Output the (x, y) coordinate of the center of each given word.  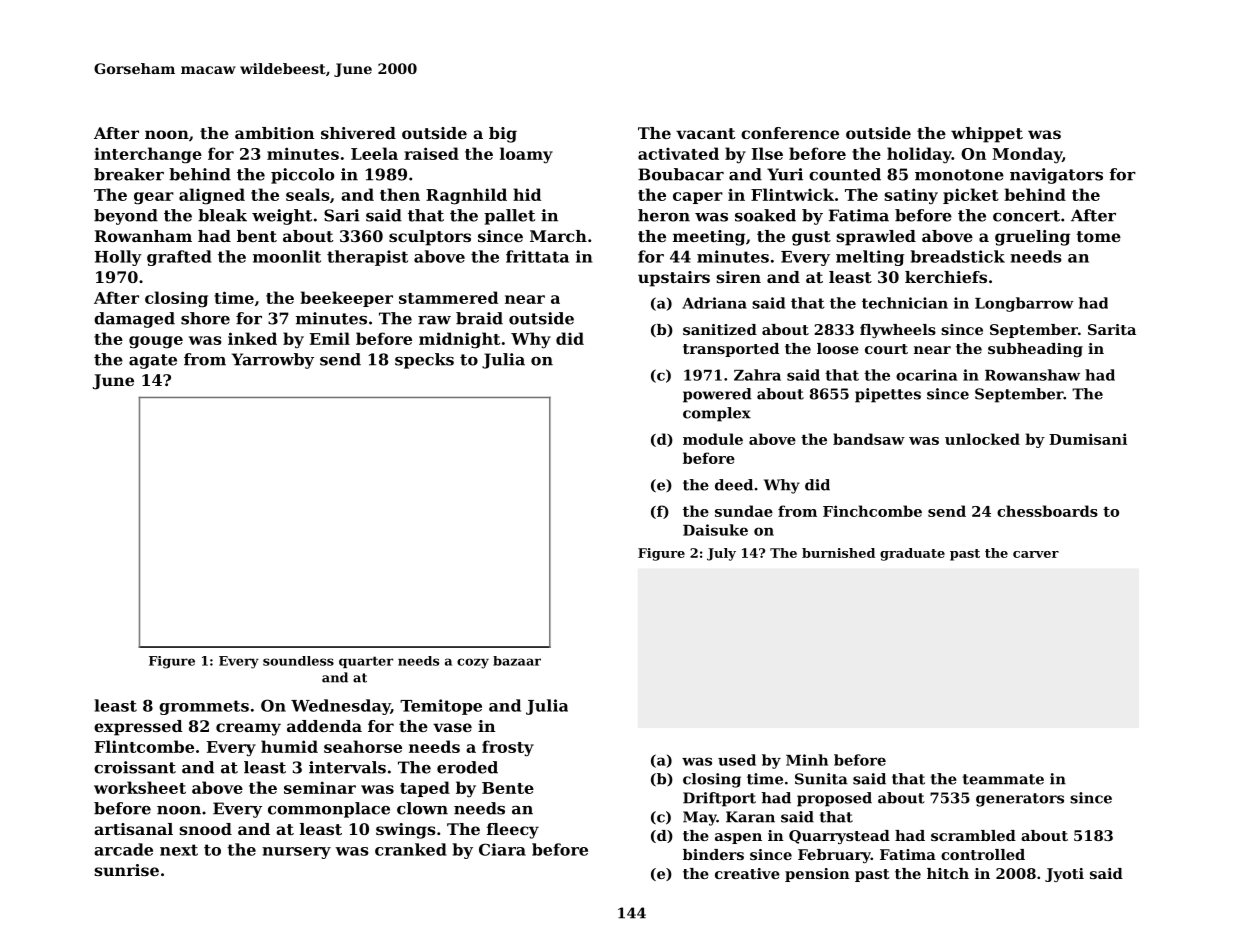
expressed (138, 728)
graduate (912, 554)
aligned (212, 196)
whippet (987, 135)
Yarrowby (273, 361)
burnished (838, 553)
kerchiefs (946, 277)
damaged (134, 320)
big (503, 135)
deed (734, 485)
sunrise (126, 870)
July (721, 554)
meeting (709, 238)
